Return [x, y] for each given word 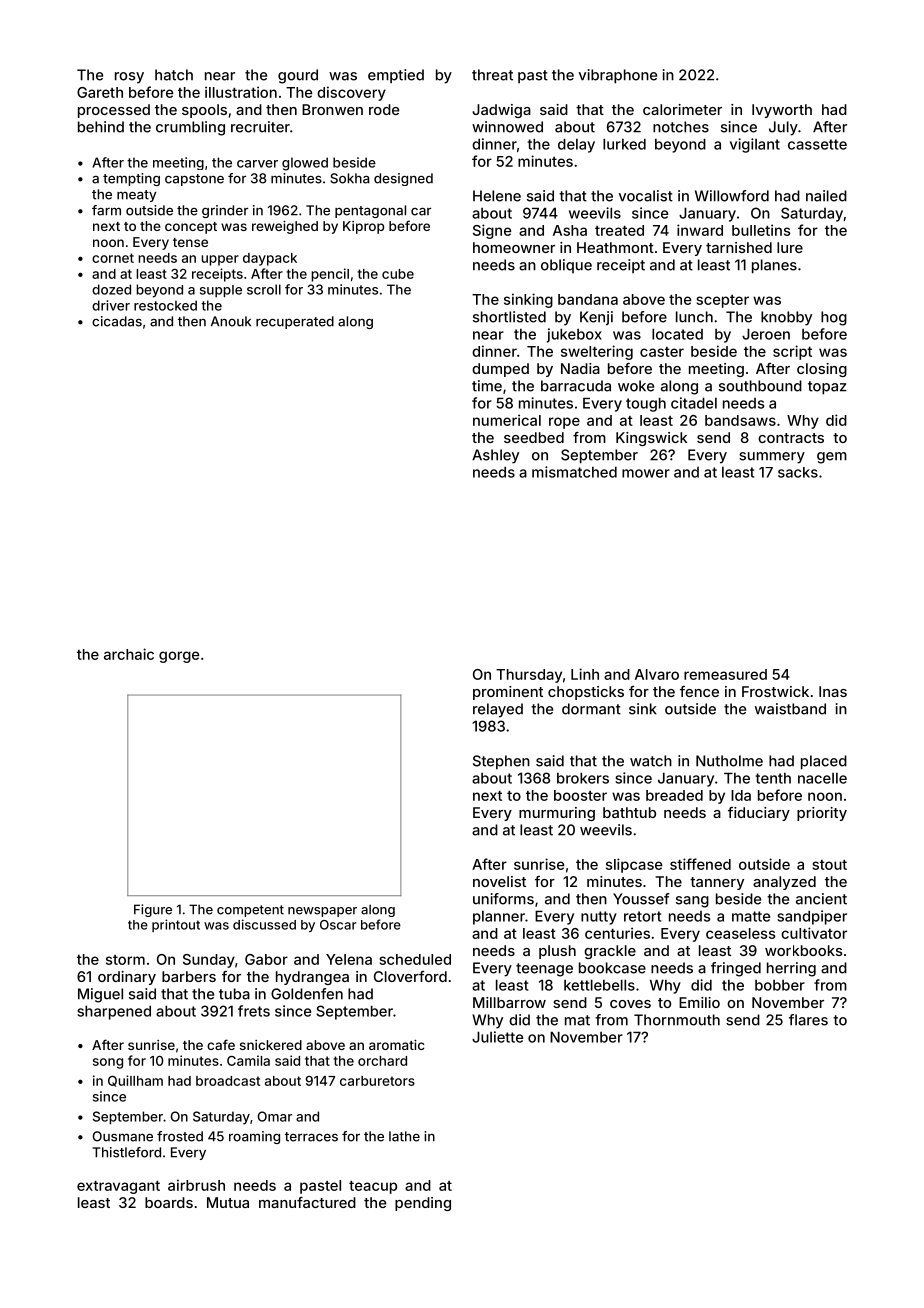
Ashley [495, 456]
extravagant [118, 1187]
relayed [498, 710]
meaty [137, 196]
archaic [129, 654]
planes [774, 266]
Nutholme [729, 761]
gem [832, 458]
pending [423, 1204]
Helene [497, 196]
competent [250, 911]
